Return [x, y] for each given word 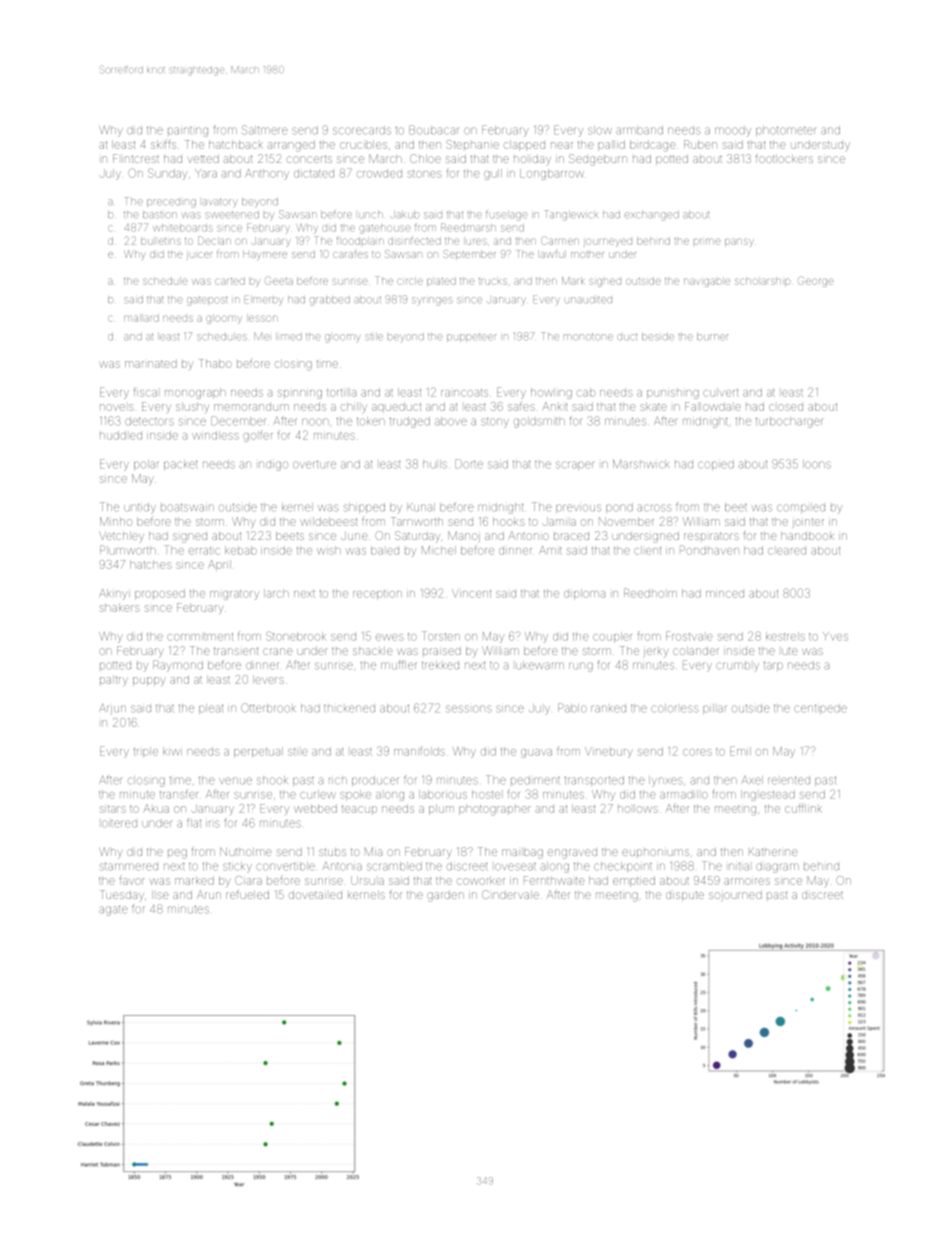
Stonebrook [296, 636]
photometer [786, 131]
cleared [787, 551]
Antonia [342, 866]
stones [425, 174]
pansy [739, 242]
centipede [820, 709]
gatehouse [385, 229]
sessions [469, 709]
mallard [141, 318]
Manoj [464, 537]
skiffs [163, 144]
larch [276, 593]
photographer [495, 810]
